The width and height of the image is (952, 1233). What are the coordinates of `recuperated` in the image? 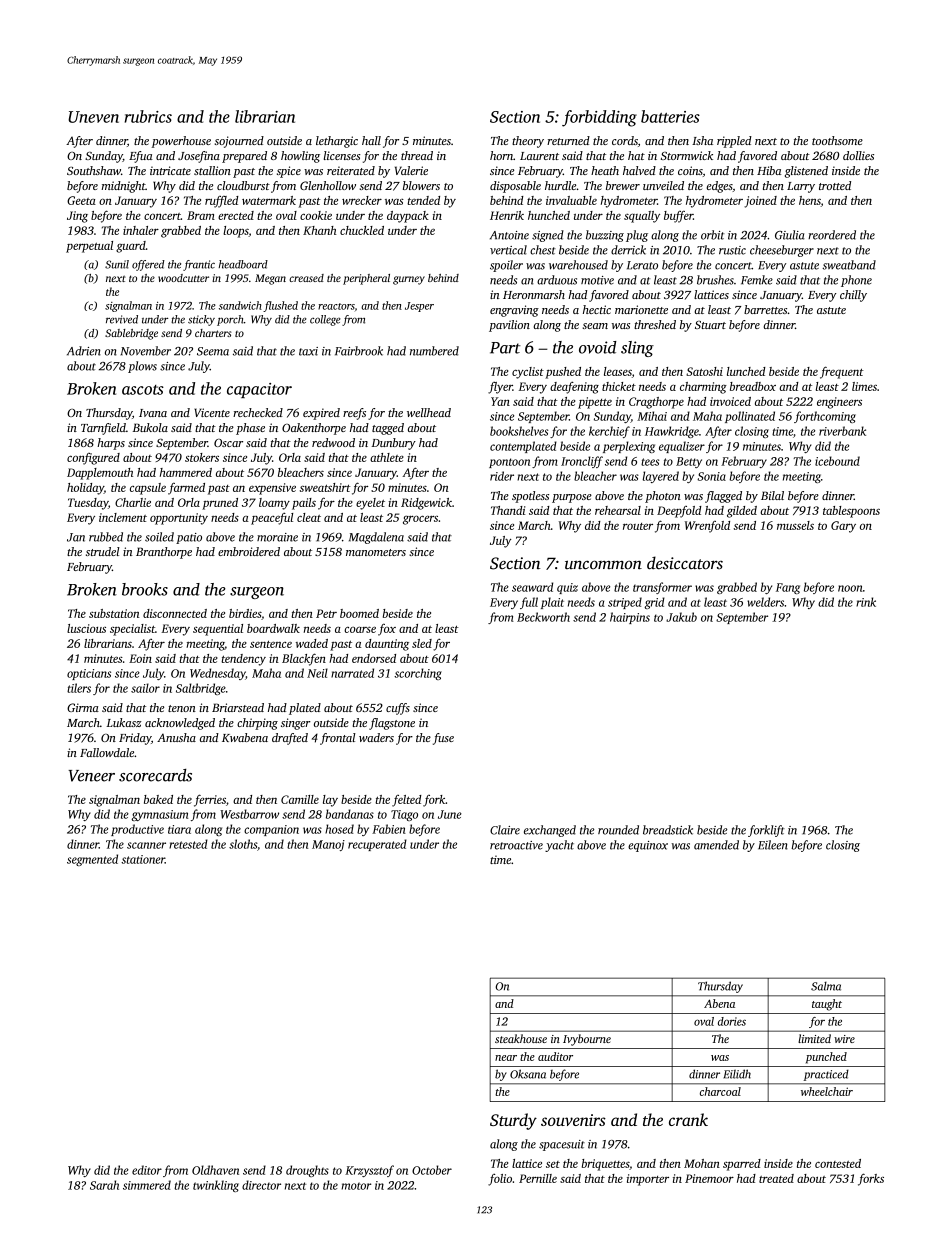 It's located at (377, 845).
